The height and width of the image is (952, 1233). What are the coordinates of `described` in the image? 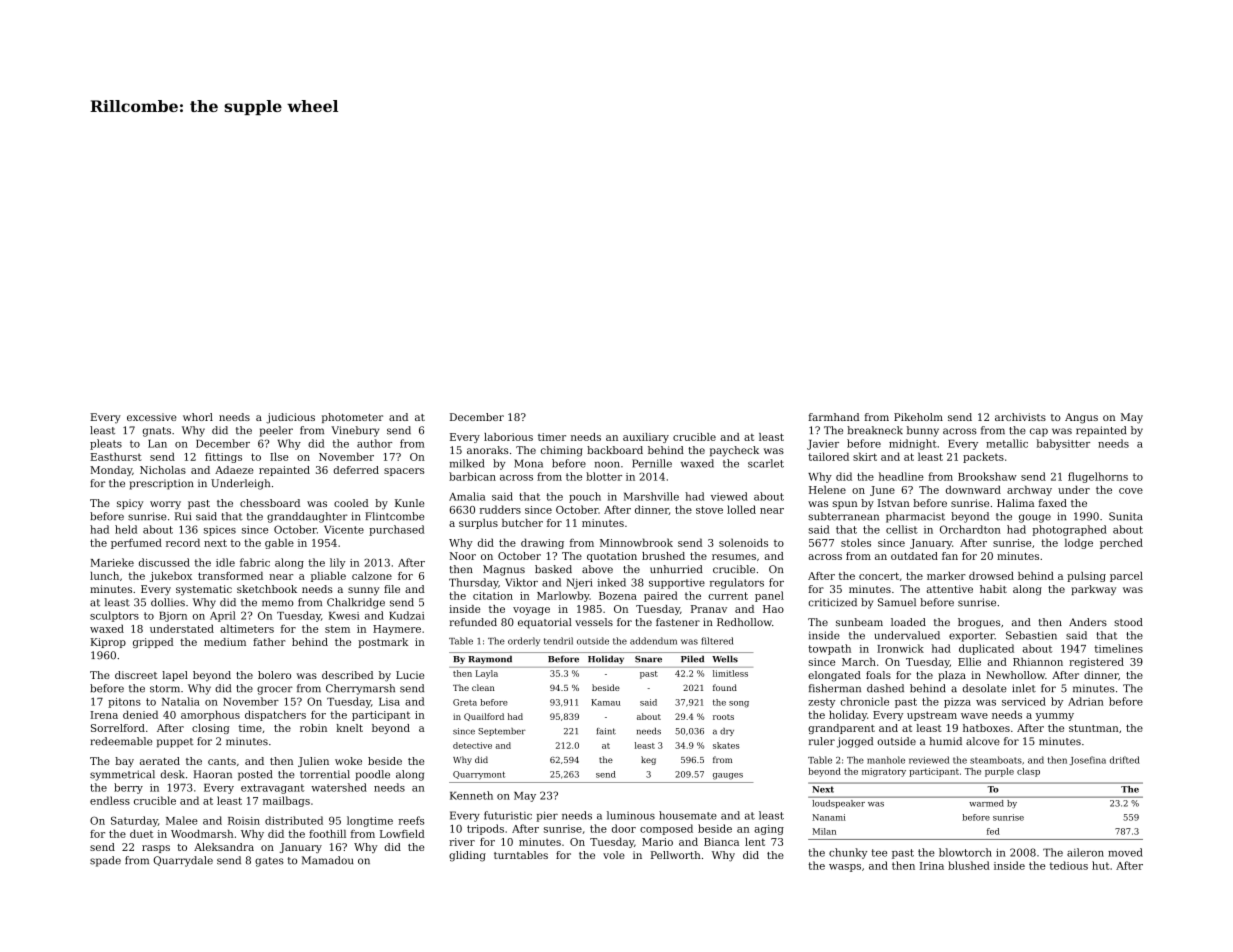 It's located at (348, 675).
